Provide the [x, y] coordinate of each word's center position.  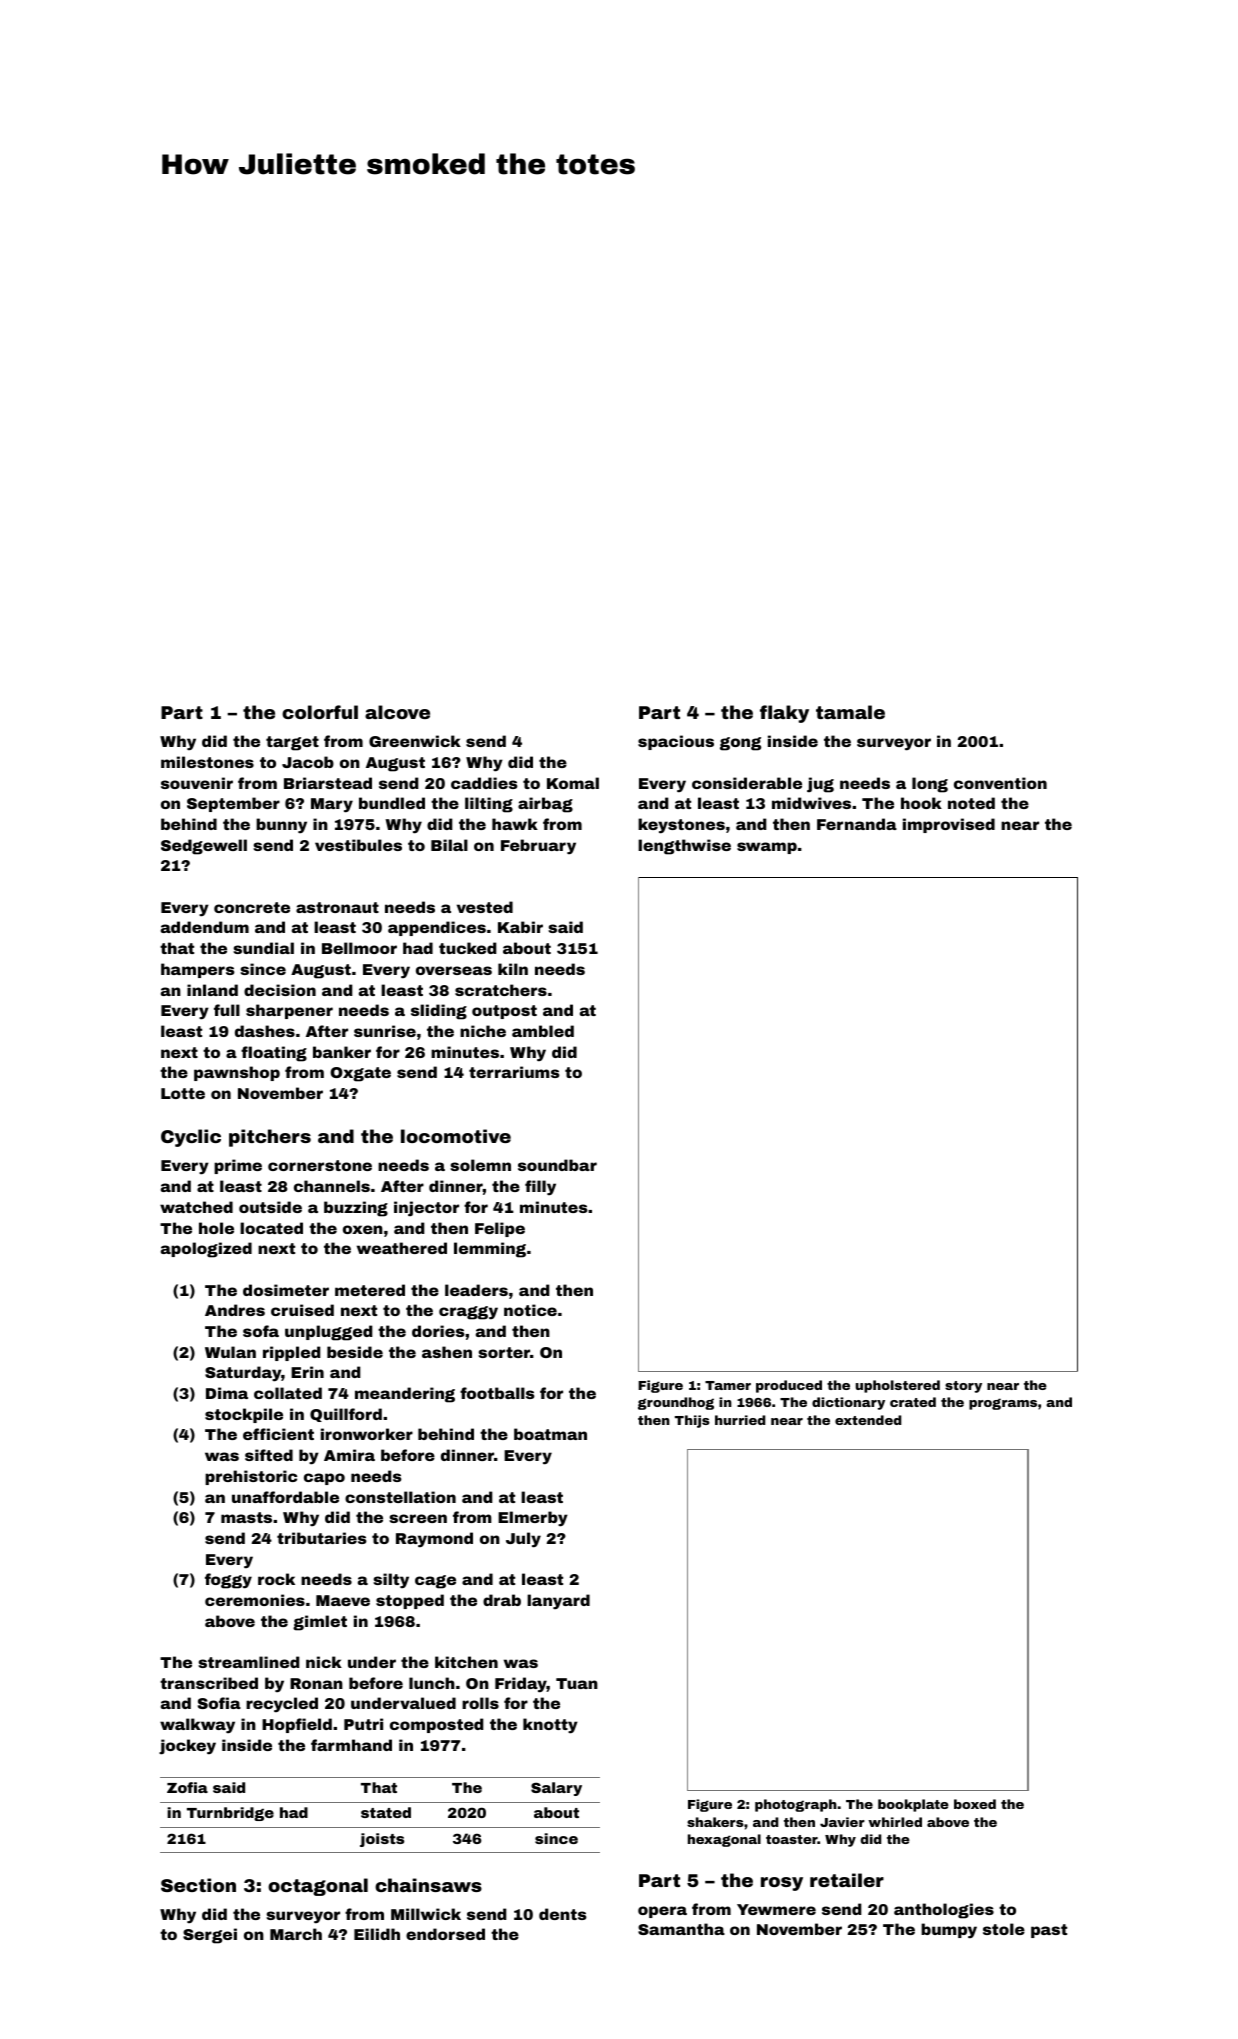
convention [1000, 783]
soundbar [557, 1165]
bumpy [949, 1931]
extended [868, 1420]
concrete [252, 907]
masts [246, 1517]
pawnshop [237, 1073]
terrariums [514, 1072]
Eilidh [377, 1934]
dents [563, 1914]
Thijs [692, 1421]
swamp [767, 848]
